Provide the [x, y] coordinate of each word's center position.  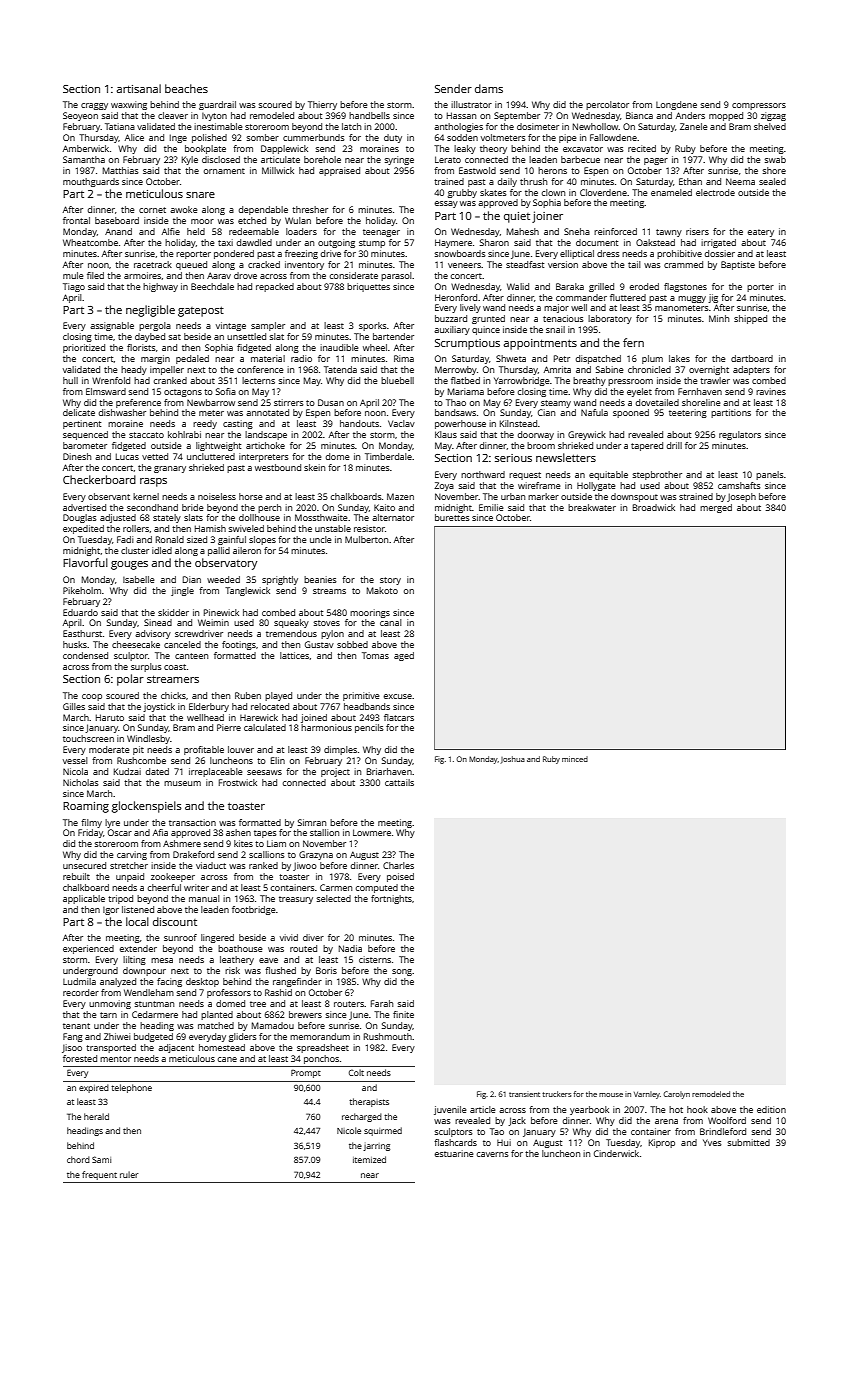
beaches [186, 88]
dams [489, 88]
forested [80, 1058]
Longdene [676, 105]
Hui [504, 1142]
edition [771, 1109]
